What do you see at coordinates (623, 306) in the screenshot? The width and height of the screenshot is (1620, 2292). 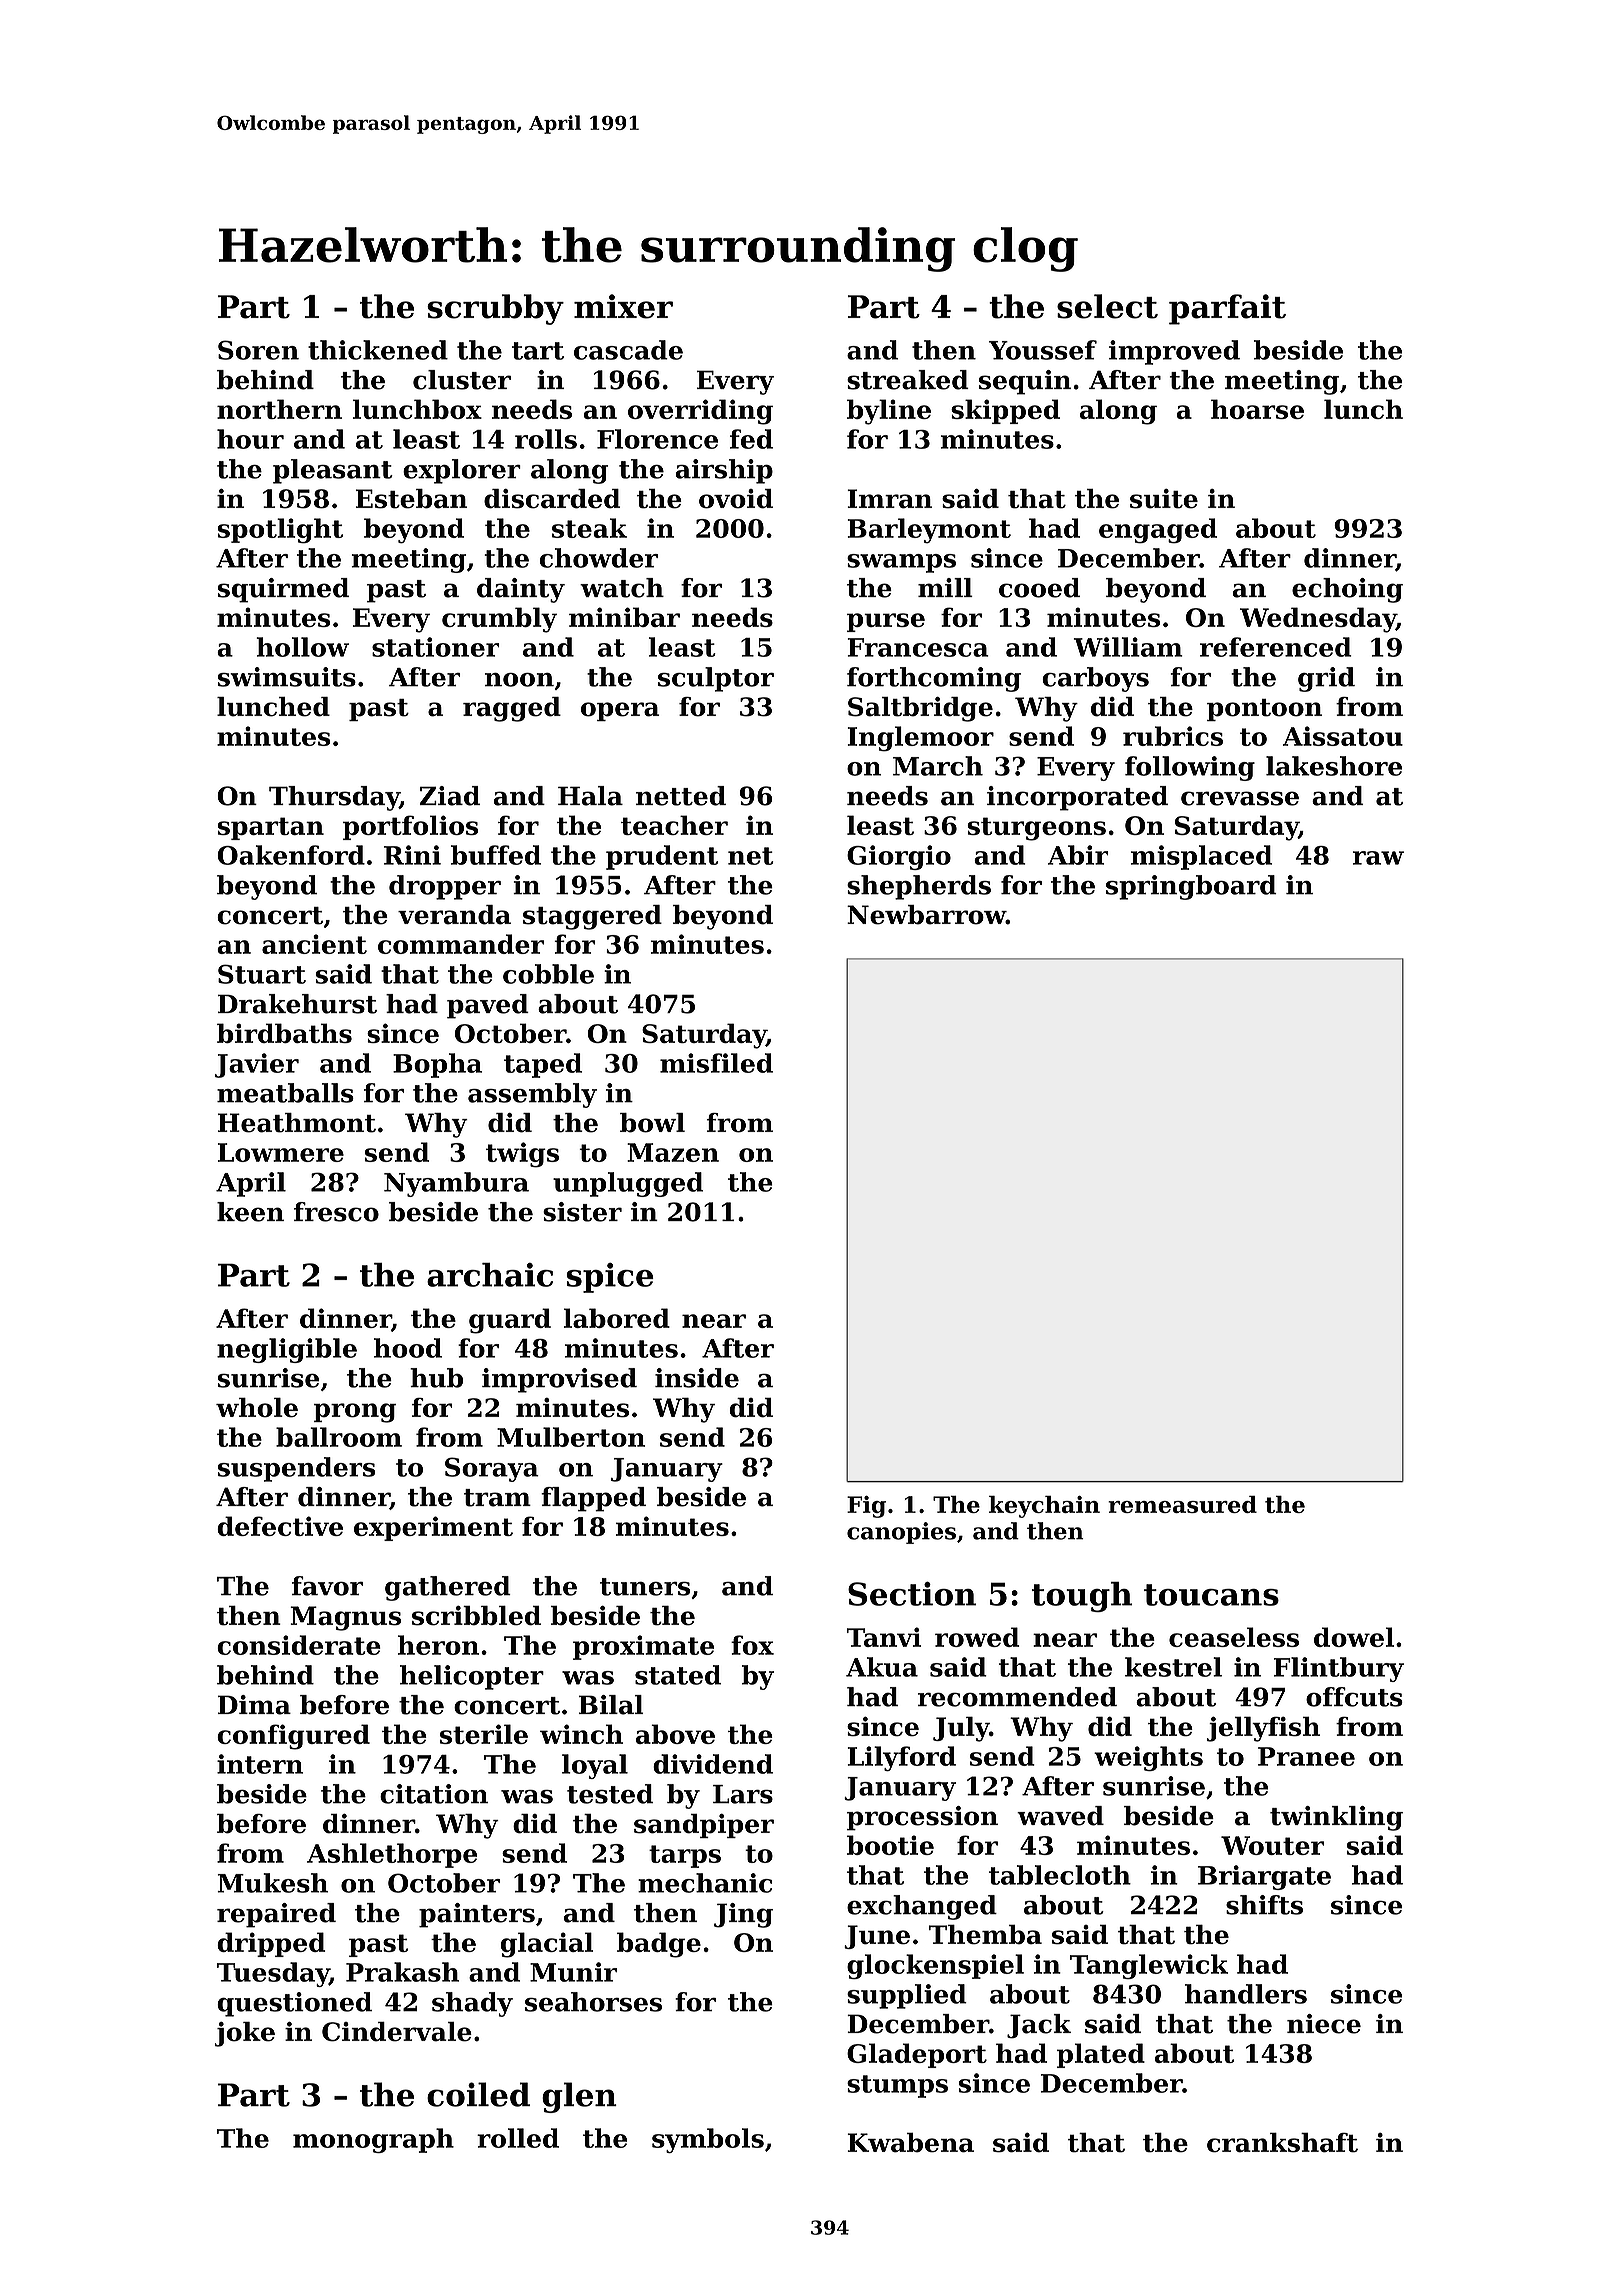 I see `mixer` at bounding box center [623, 306].
